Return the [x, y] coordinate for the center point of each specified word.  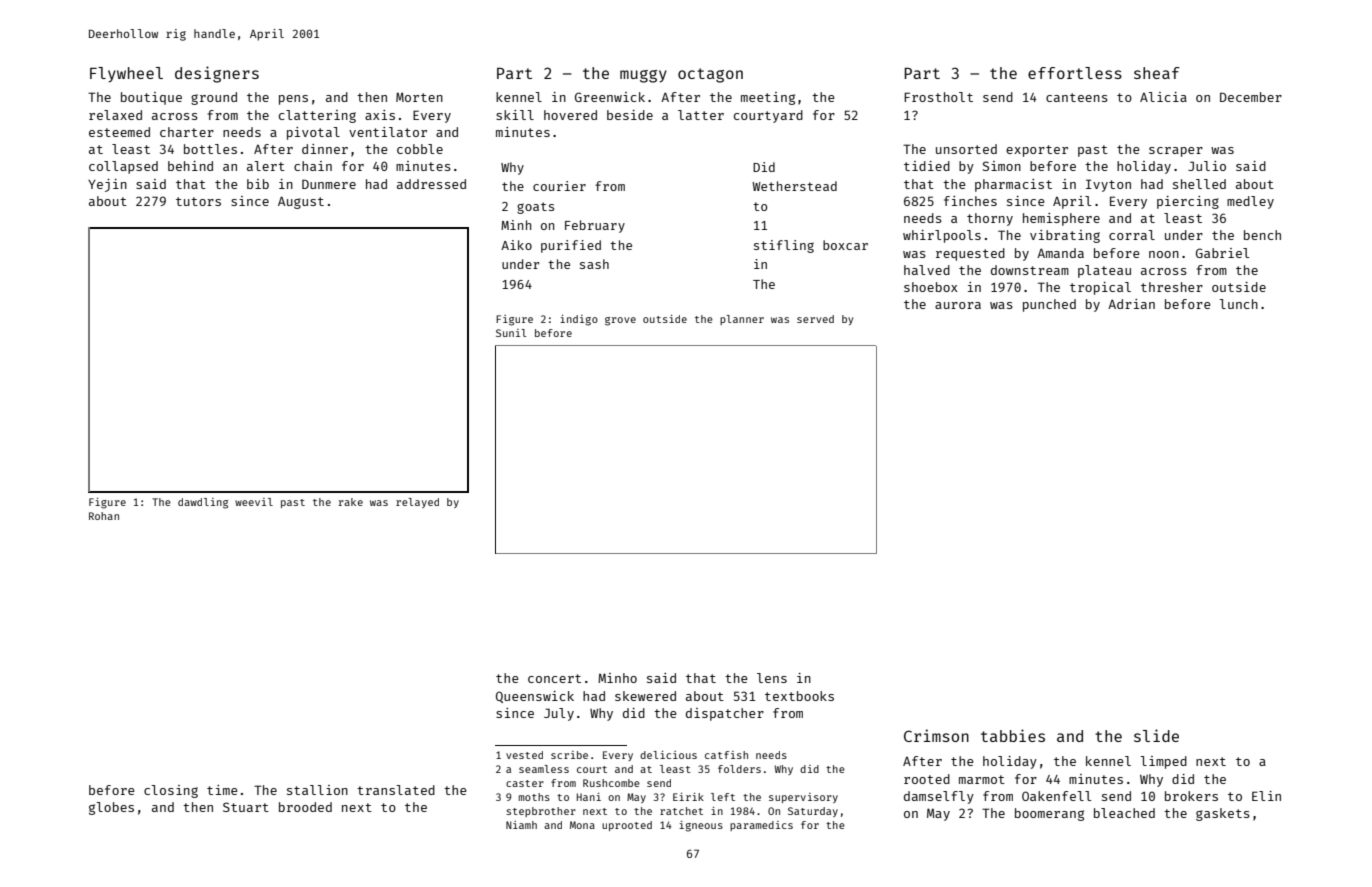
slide [1156, 735]
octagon [710, 75]
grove [620, 321]
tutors [198, 201]
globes [111, 808]
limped [1163, 762]
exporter [1037, 151]
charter [187, 132]
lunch [1238, 304]
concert [554, 678]
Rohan [104, 516]
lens [772, 678]
